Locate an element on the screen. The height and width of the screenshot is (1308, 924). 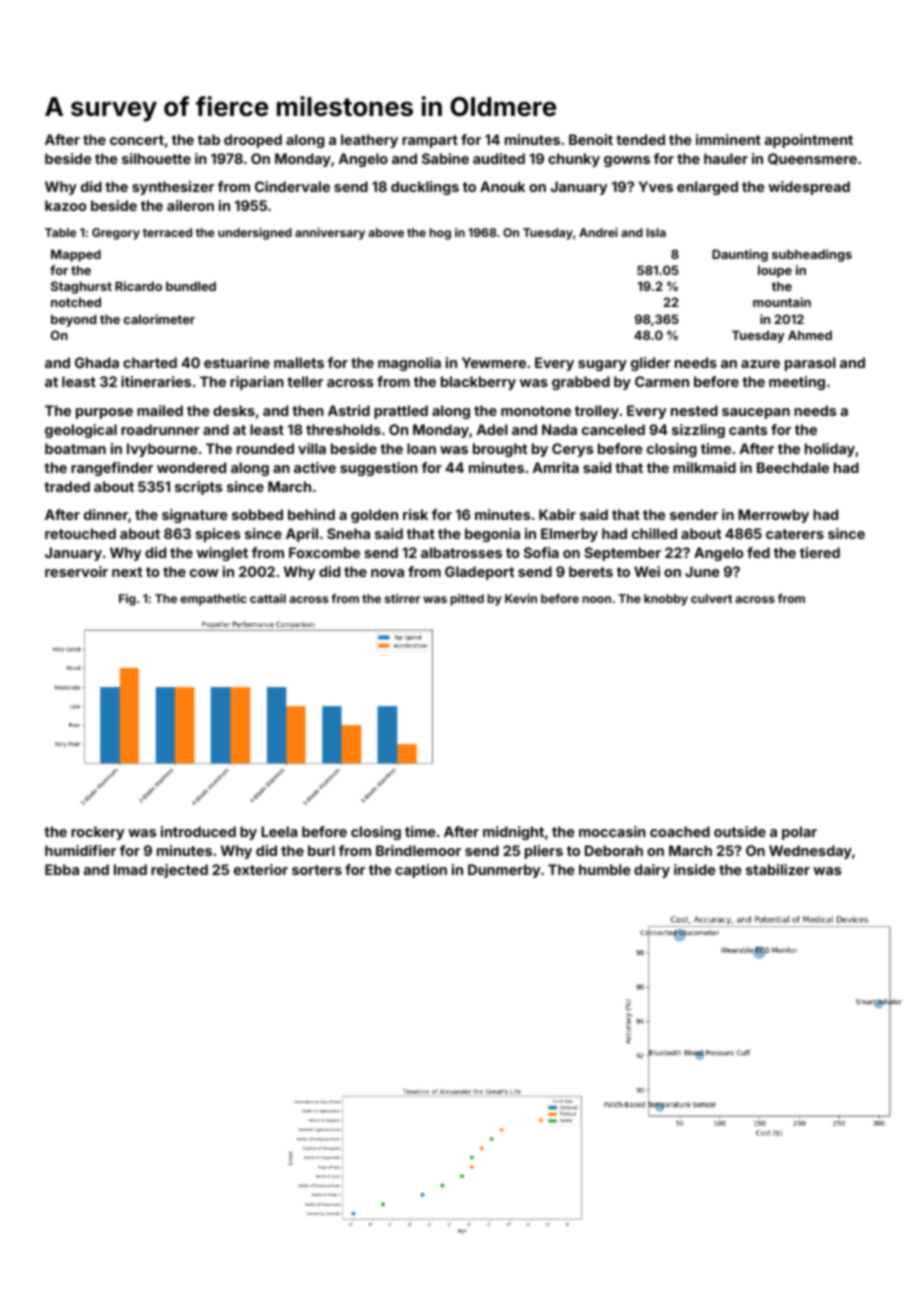
Andrei is located at coordinates (598, 232).
